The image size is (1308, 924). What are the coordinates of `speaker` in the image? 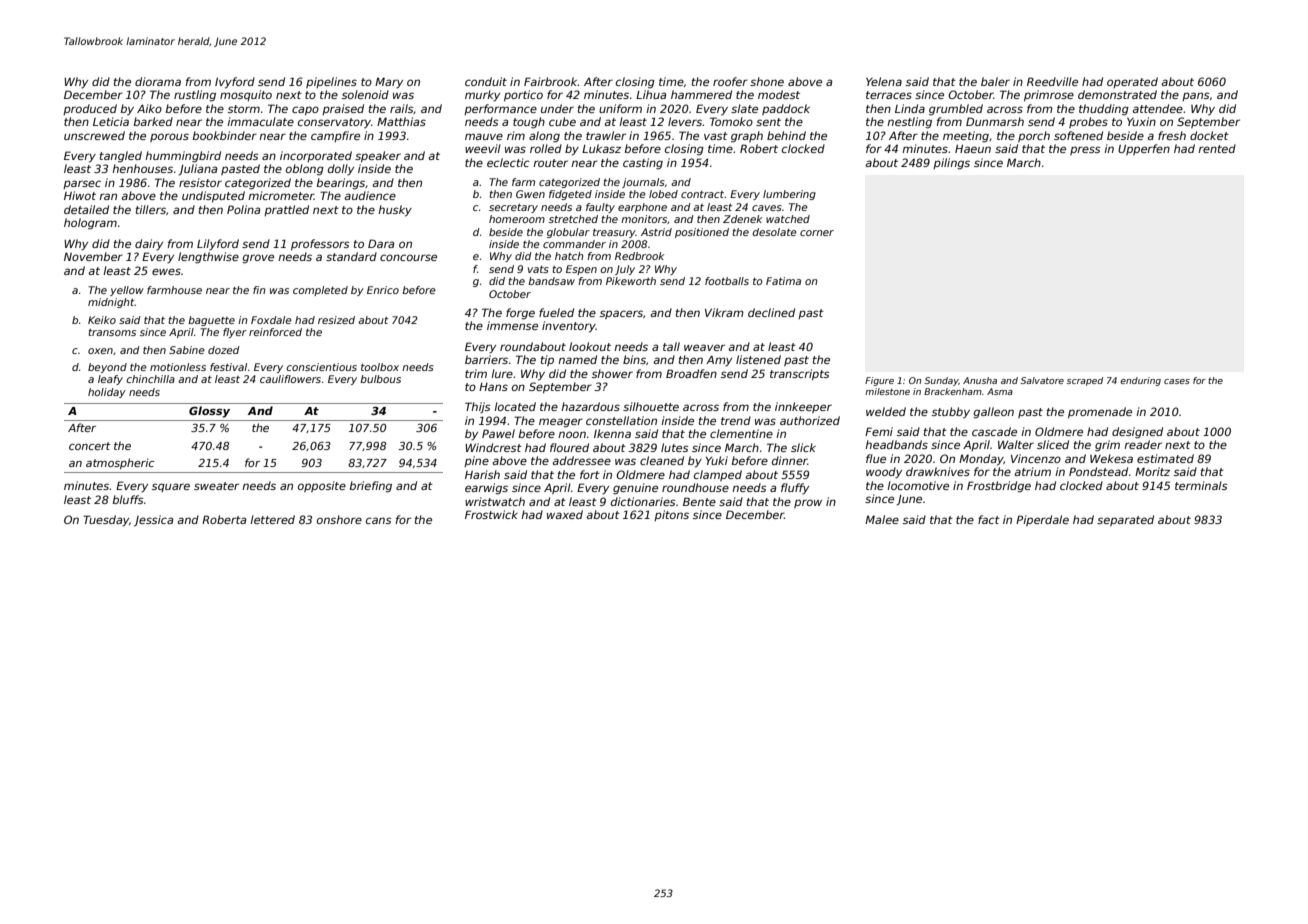 It's located at (378, 156).
